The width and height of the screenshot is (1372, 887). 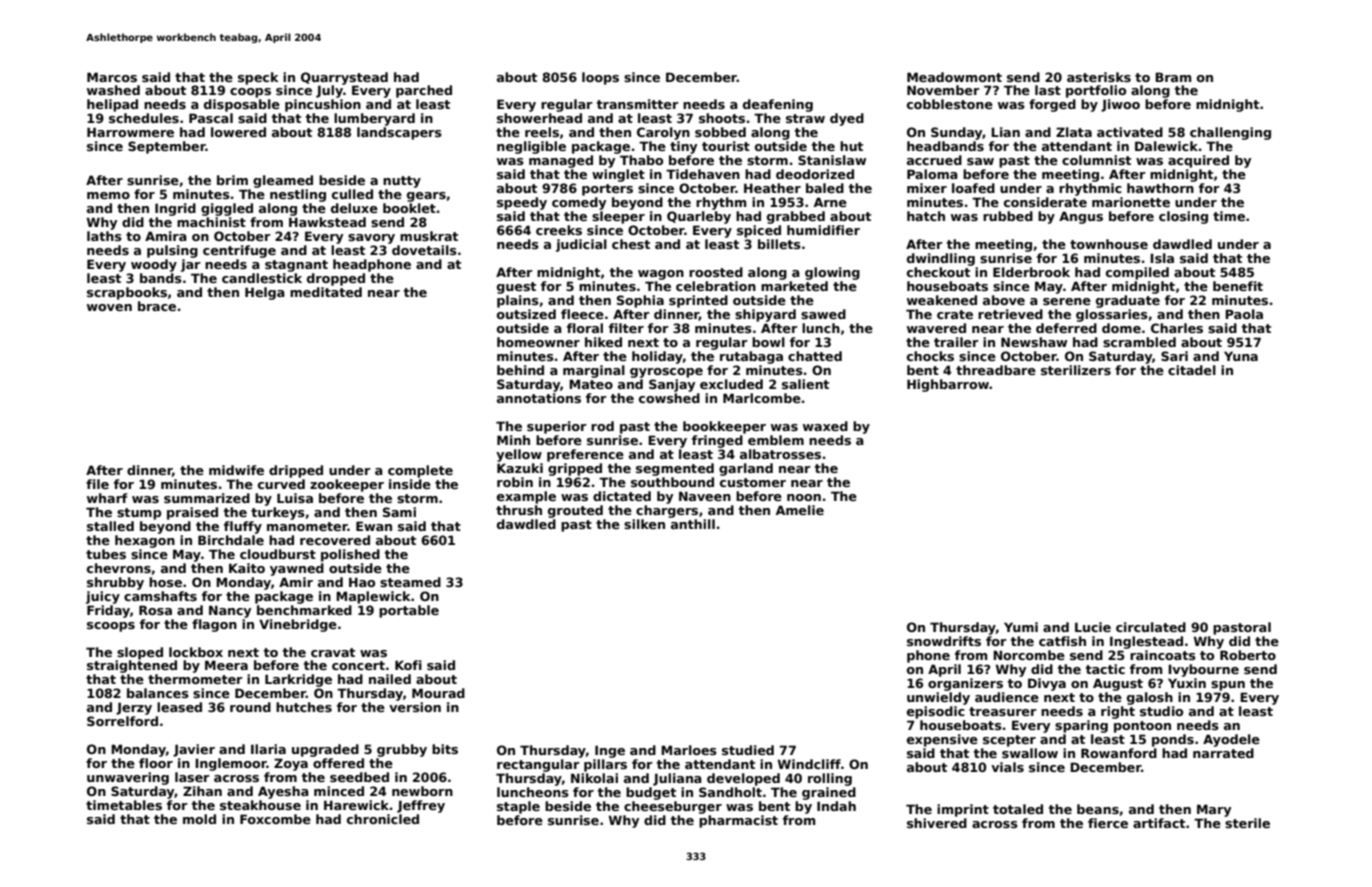 I want to click on totaled, so click(x=1018, y=809).
